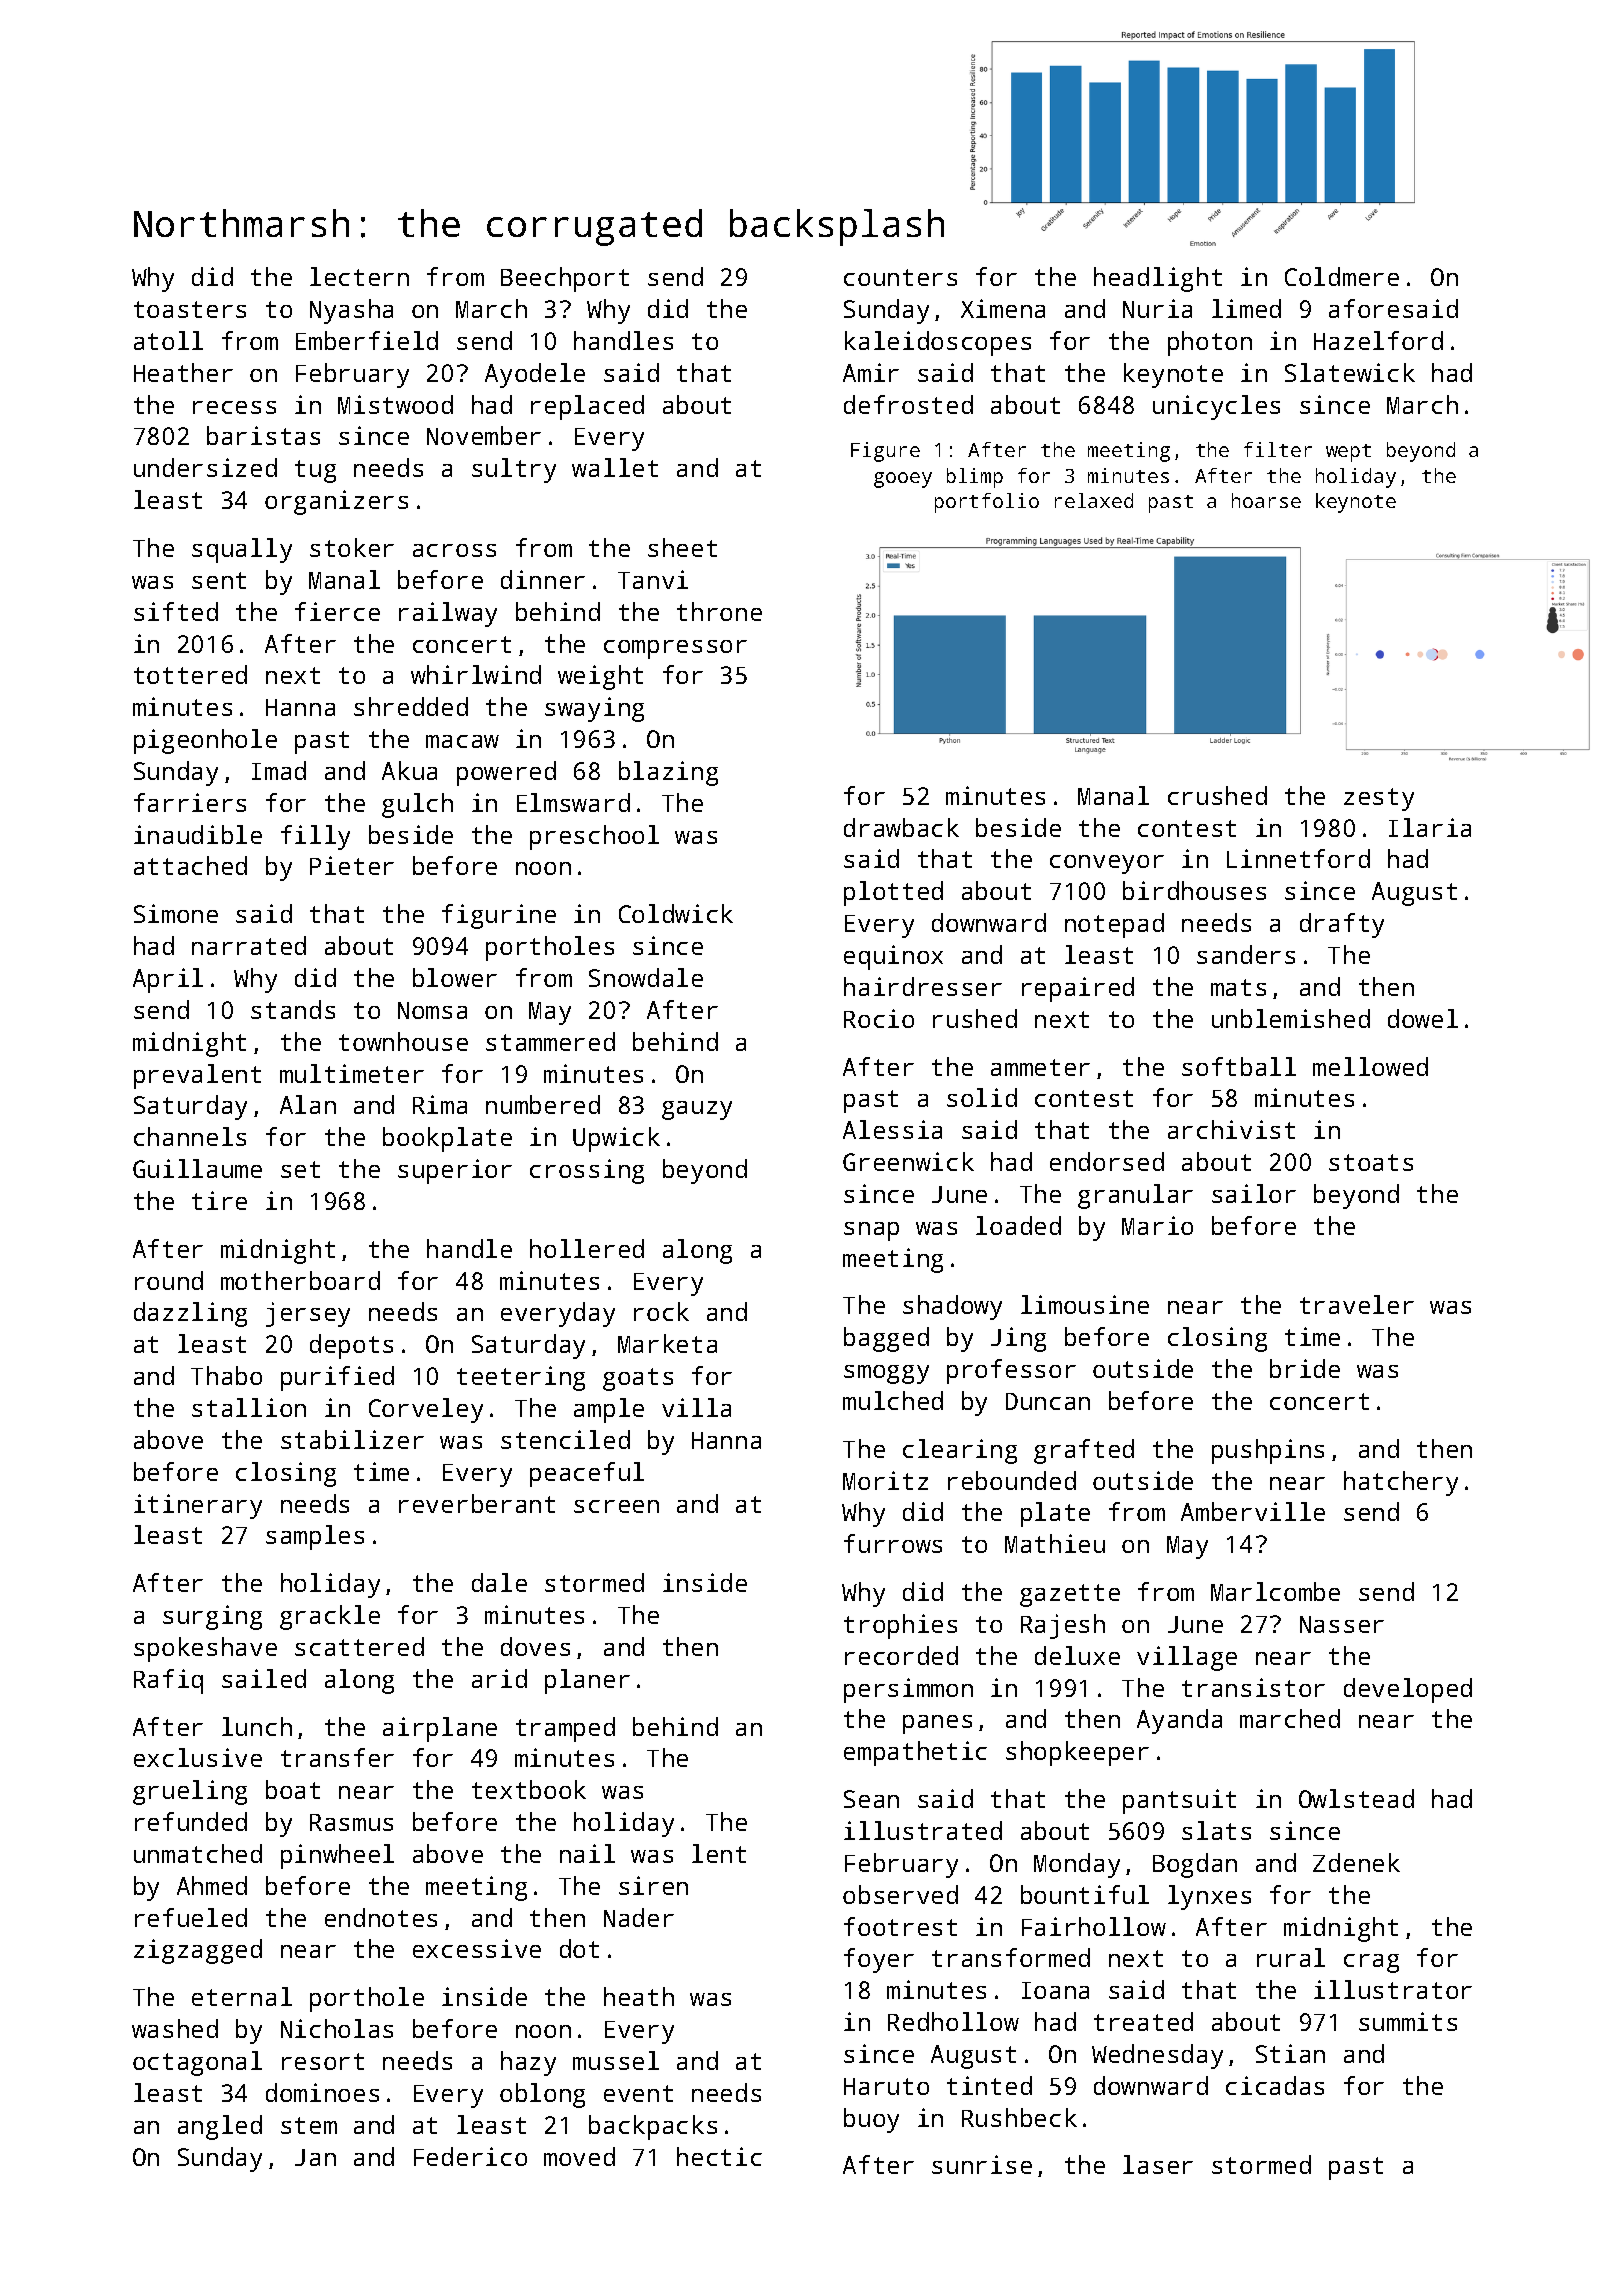  I want to click on Beechport, so click(565, 279).
